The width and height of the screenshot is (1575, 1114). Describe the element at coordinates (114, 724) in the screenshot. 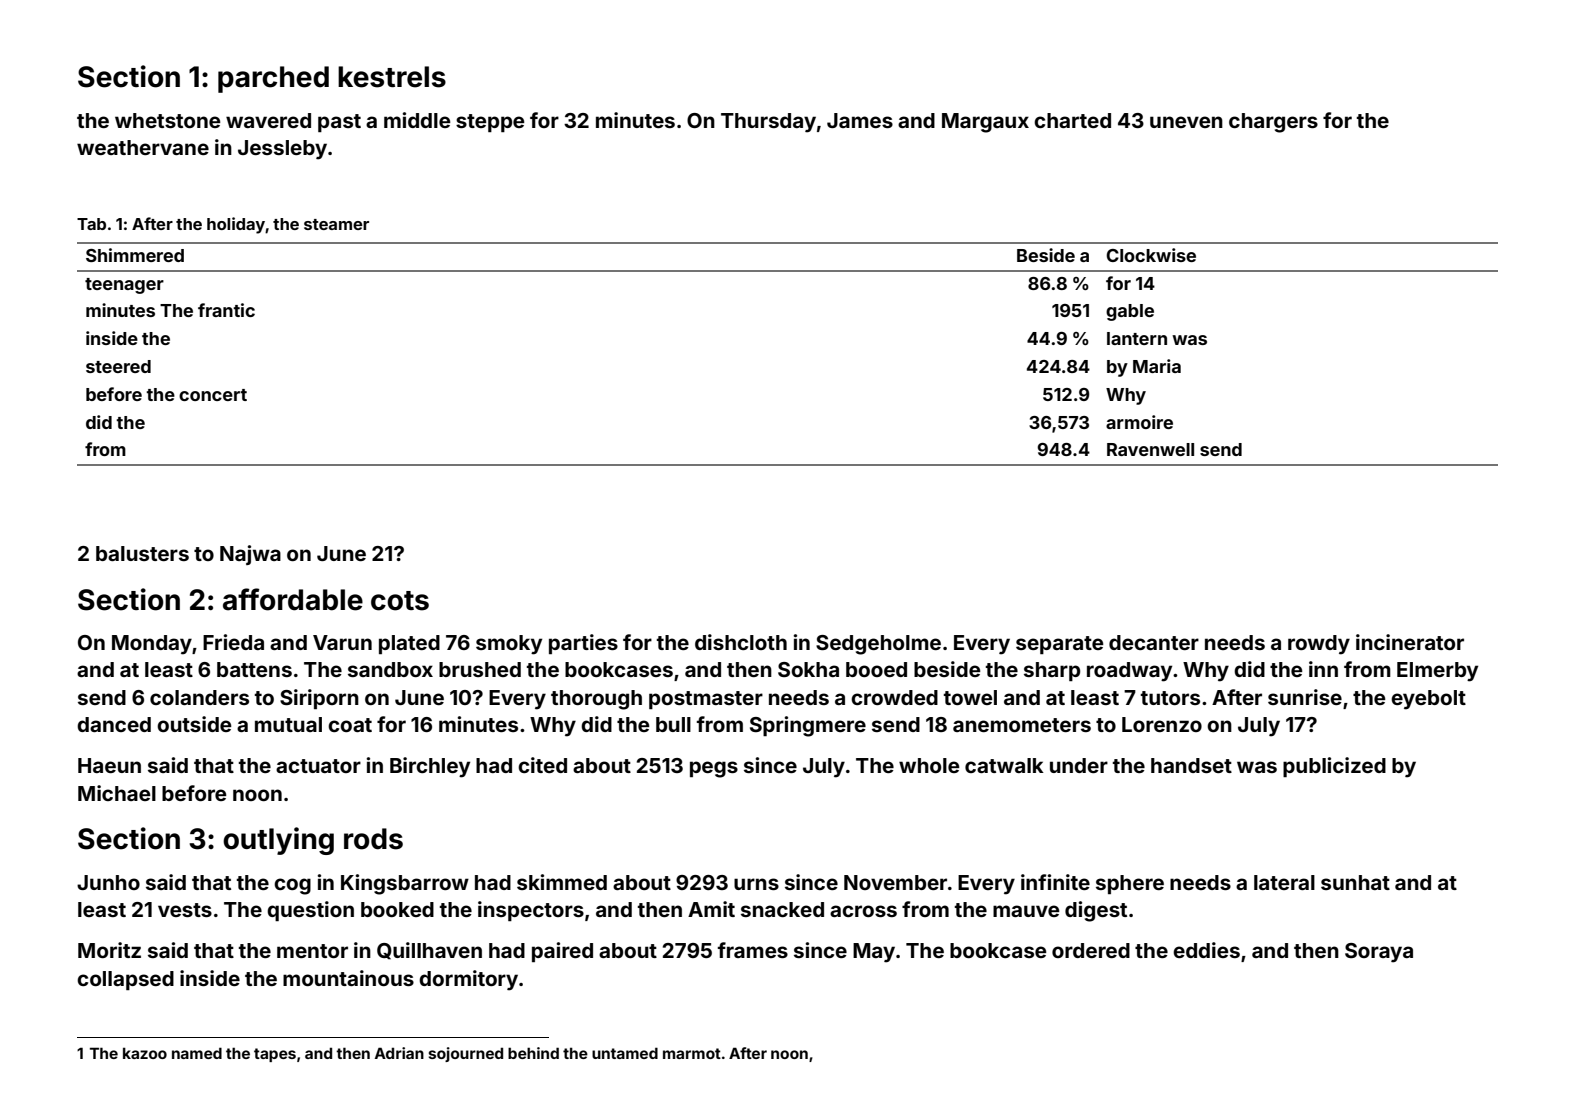

I see `danced` at that location.
